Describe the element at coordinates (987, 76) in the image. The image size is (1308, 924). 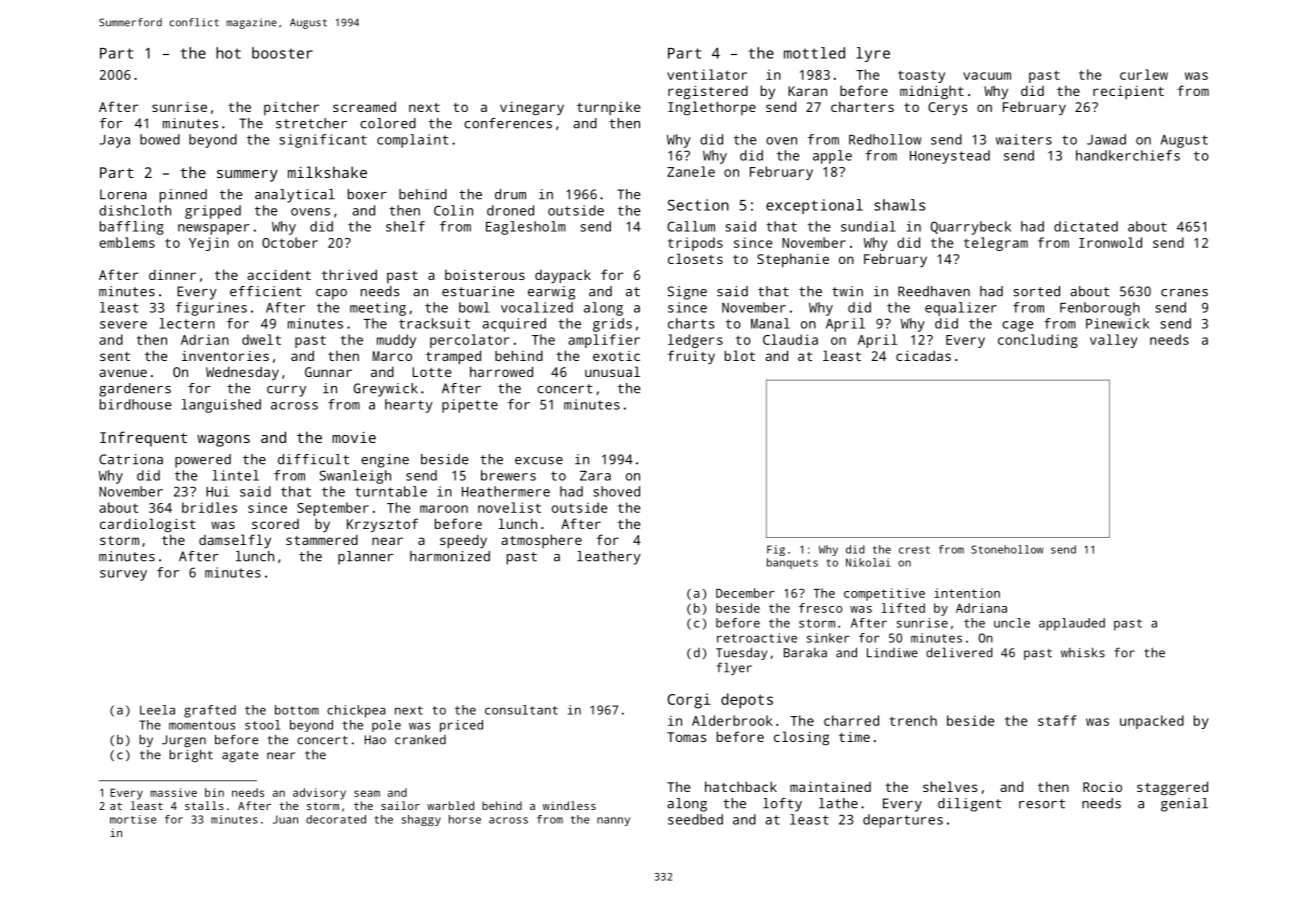
I see `vacuum` at that location.
